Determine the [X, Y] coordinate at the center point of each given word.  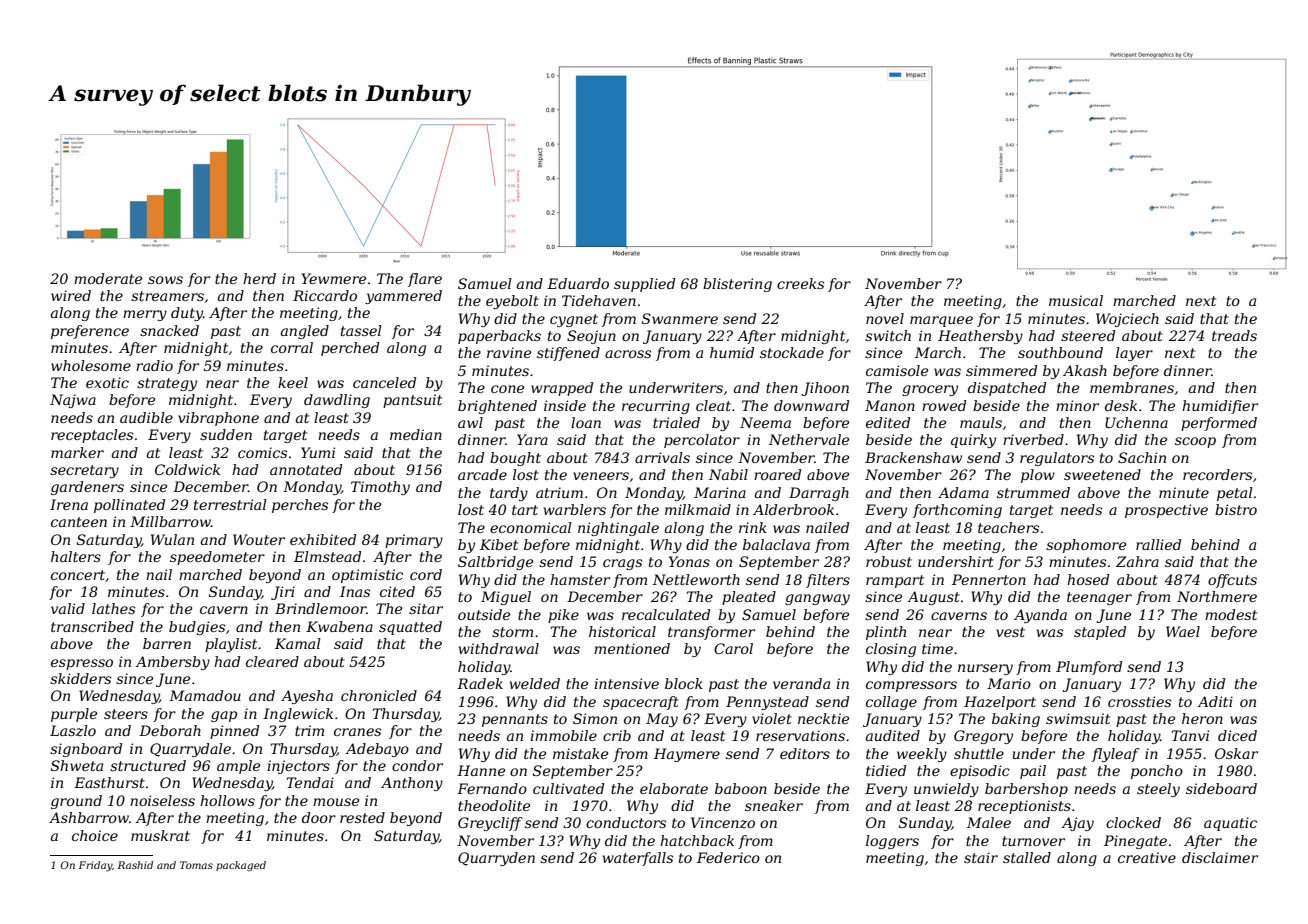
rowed [944, 405]
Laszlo [73, 731]
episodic [980, 772]
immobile [563, 735]
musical [1076, 300]
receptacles [92, 436]
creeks [800, 283]
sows [165, 280]
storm [512, 632]
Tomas [196, 865]
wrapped [562, 389]
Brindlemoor [321, 608]
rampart [895, 581]
